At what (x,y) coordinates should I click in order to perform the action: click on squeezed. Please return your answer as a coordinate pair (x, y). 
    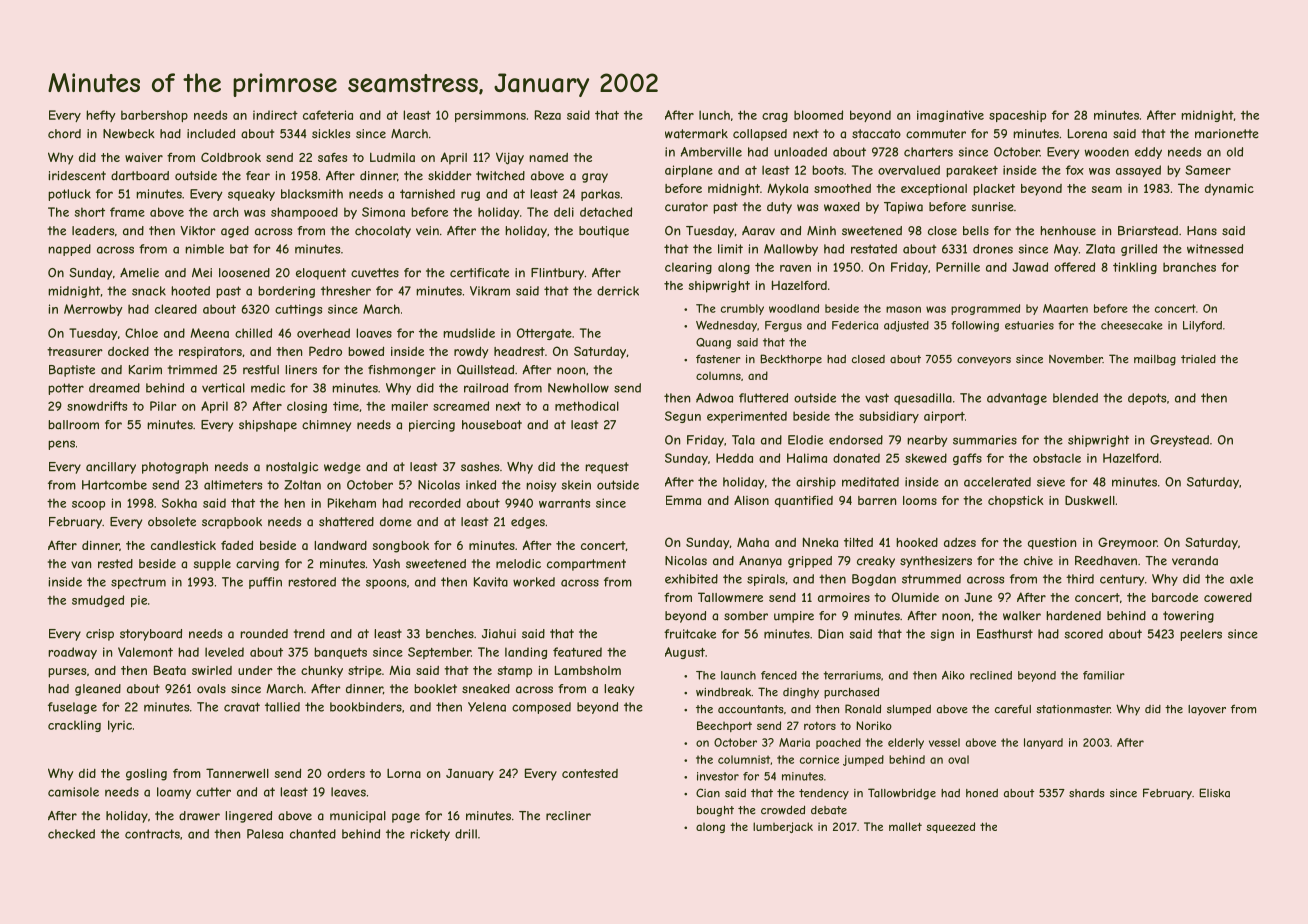
    Looking at the image, I should click on (950, 827).
